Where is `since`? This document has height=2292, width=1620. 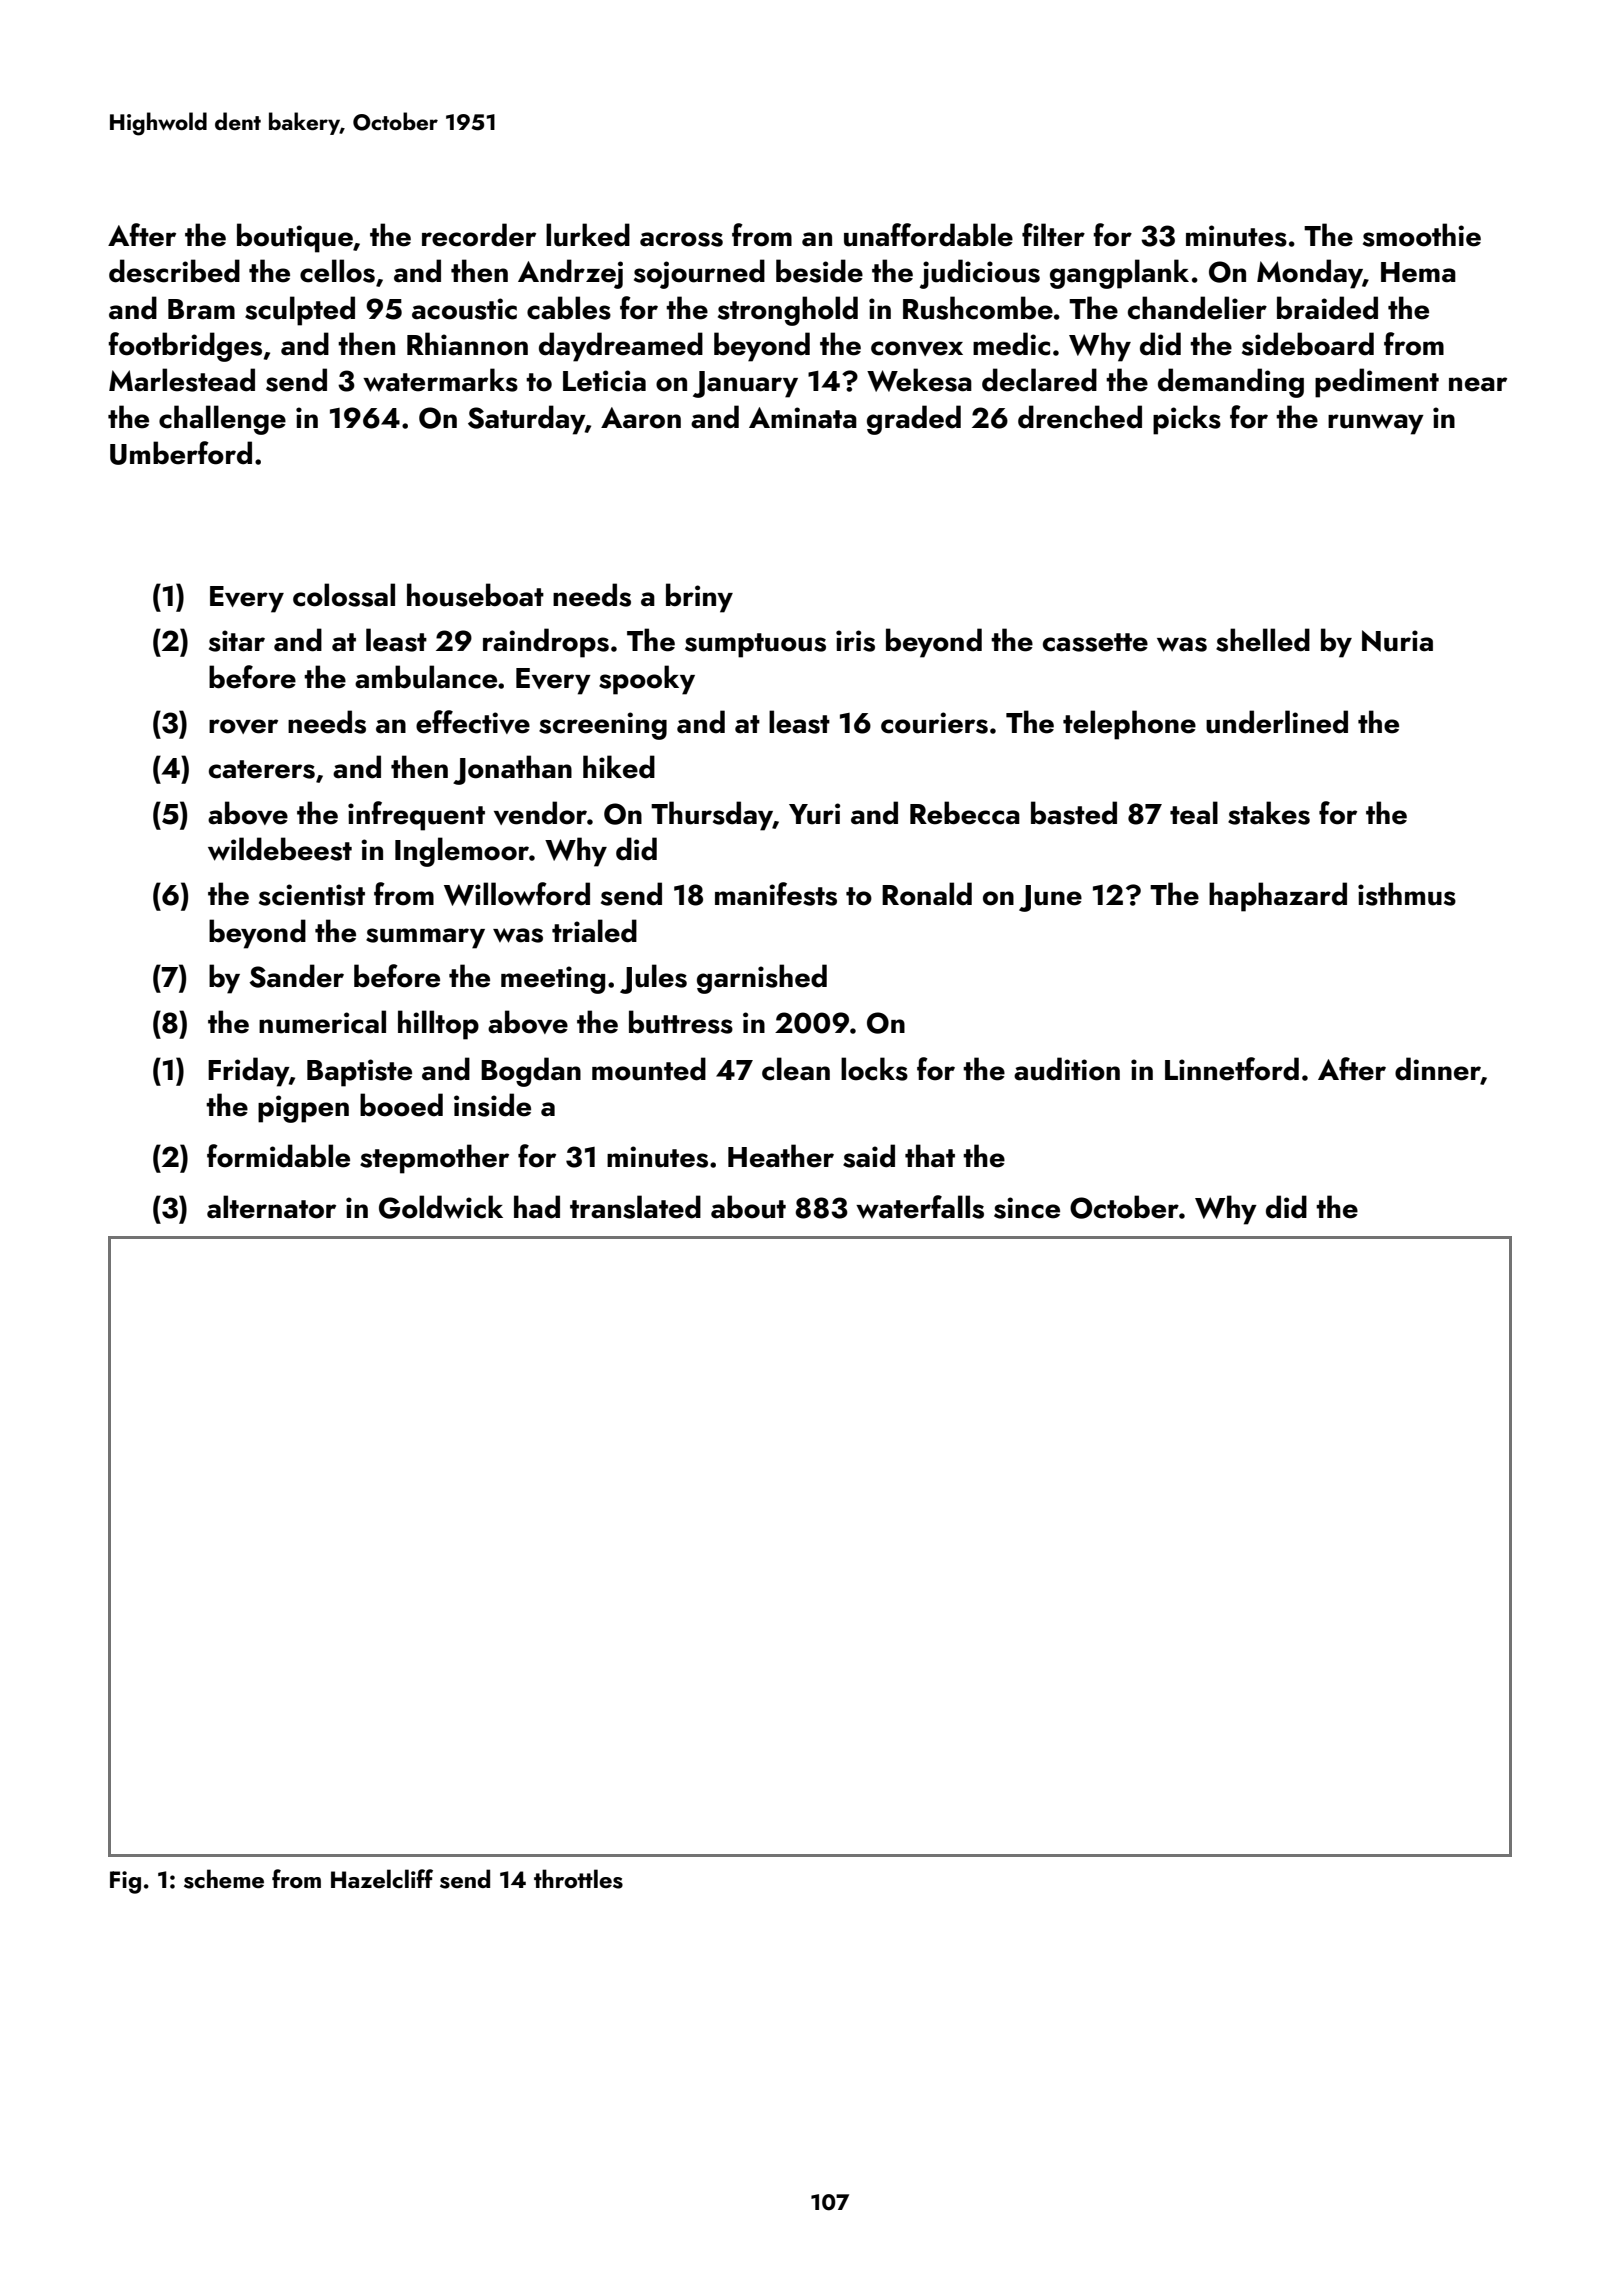
since is located at coordinates (1027, 1208).
